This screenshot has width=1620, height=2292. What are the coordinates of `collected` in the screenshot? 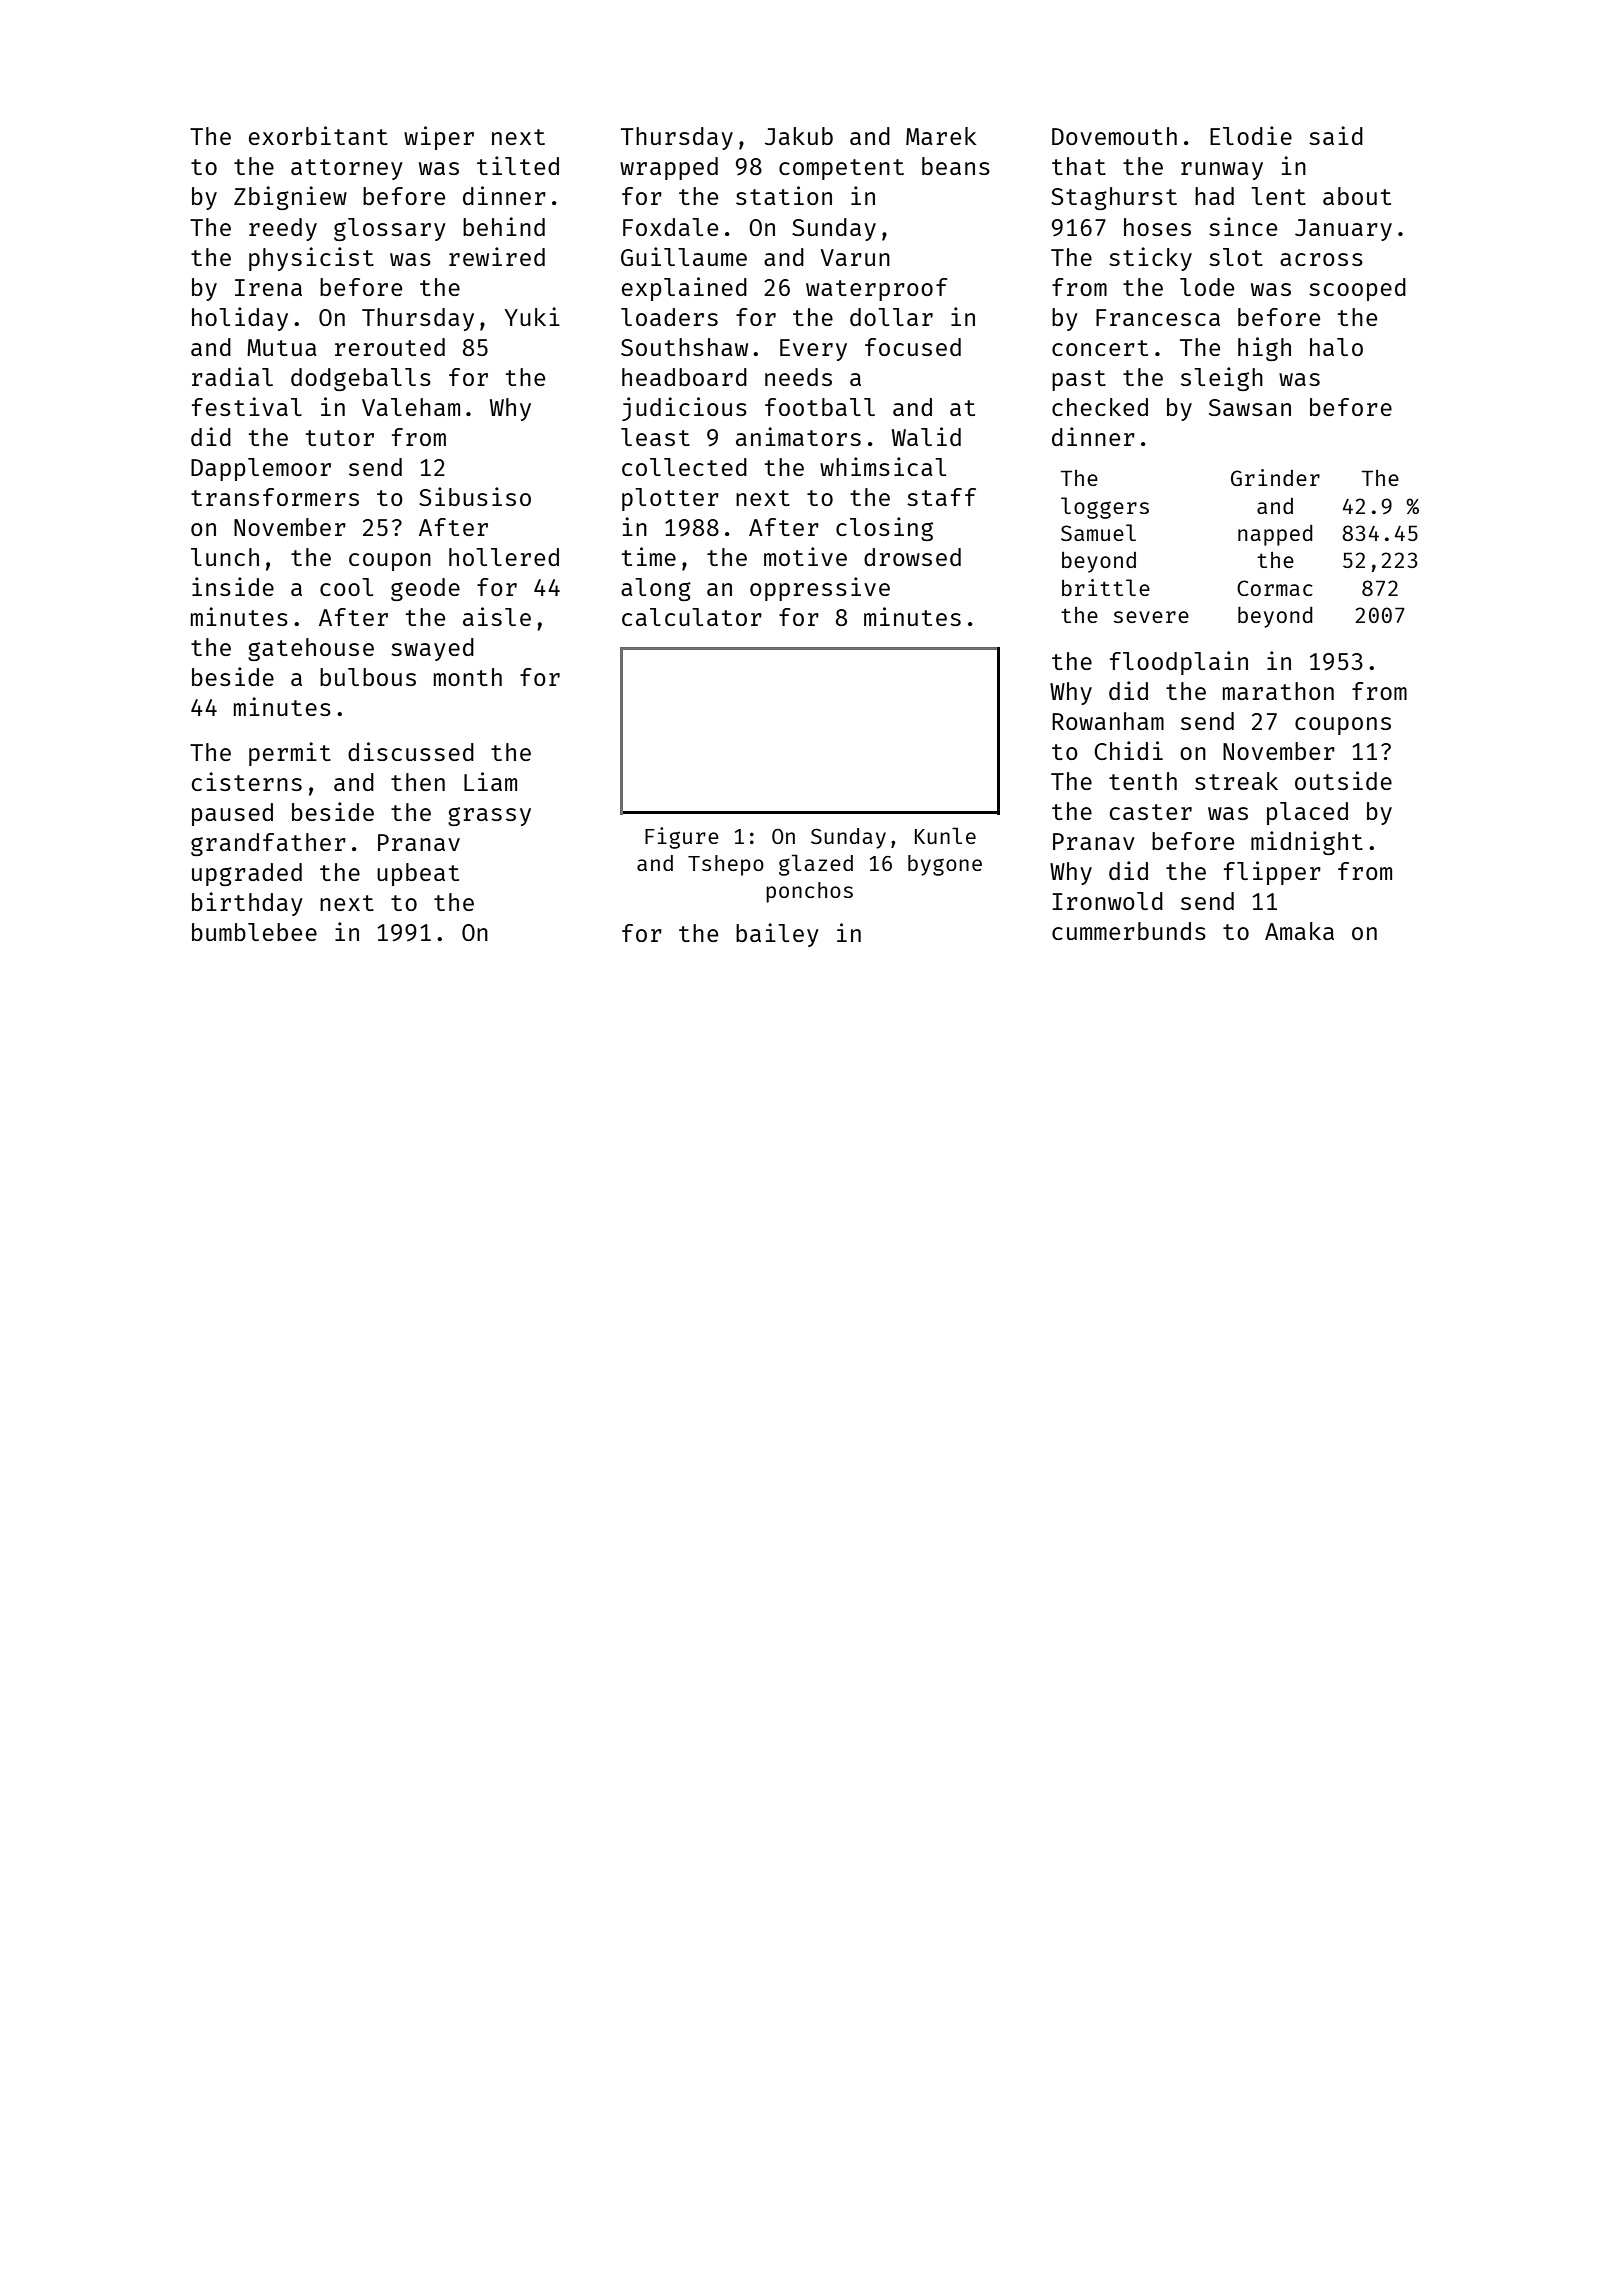 It's located at (684, 467).
